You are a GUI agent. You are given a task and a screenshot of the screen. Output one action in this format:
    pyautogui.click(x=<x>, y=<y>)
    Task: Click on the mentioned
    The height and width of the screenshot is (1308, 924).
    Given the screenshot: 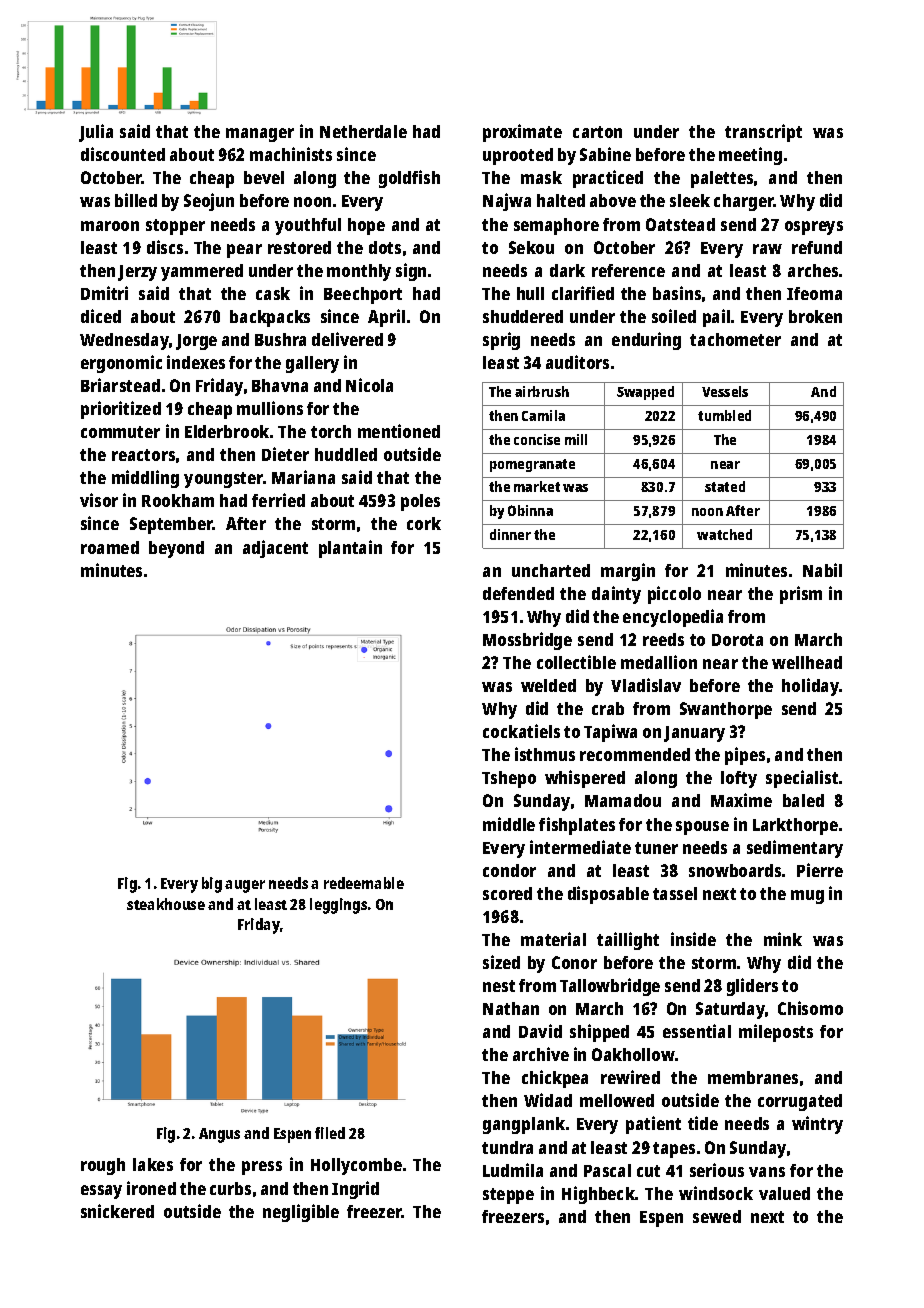 What is the action you would take?
    pyautogui.click(x=399, y=431)
